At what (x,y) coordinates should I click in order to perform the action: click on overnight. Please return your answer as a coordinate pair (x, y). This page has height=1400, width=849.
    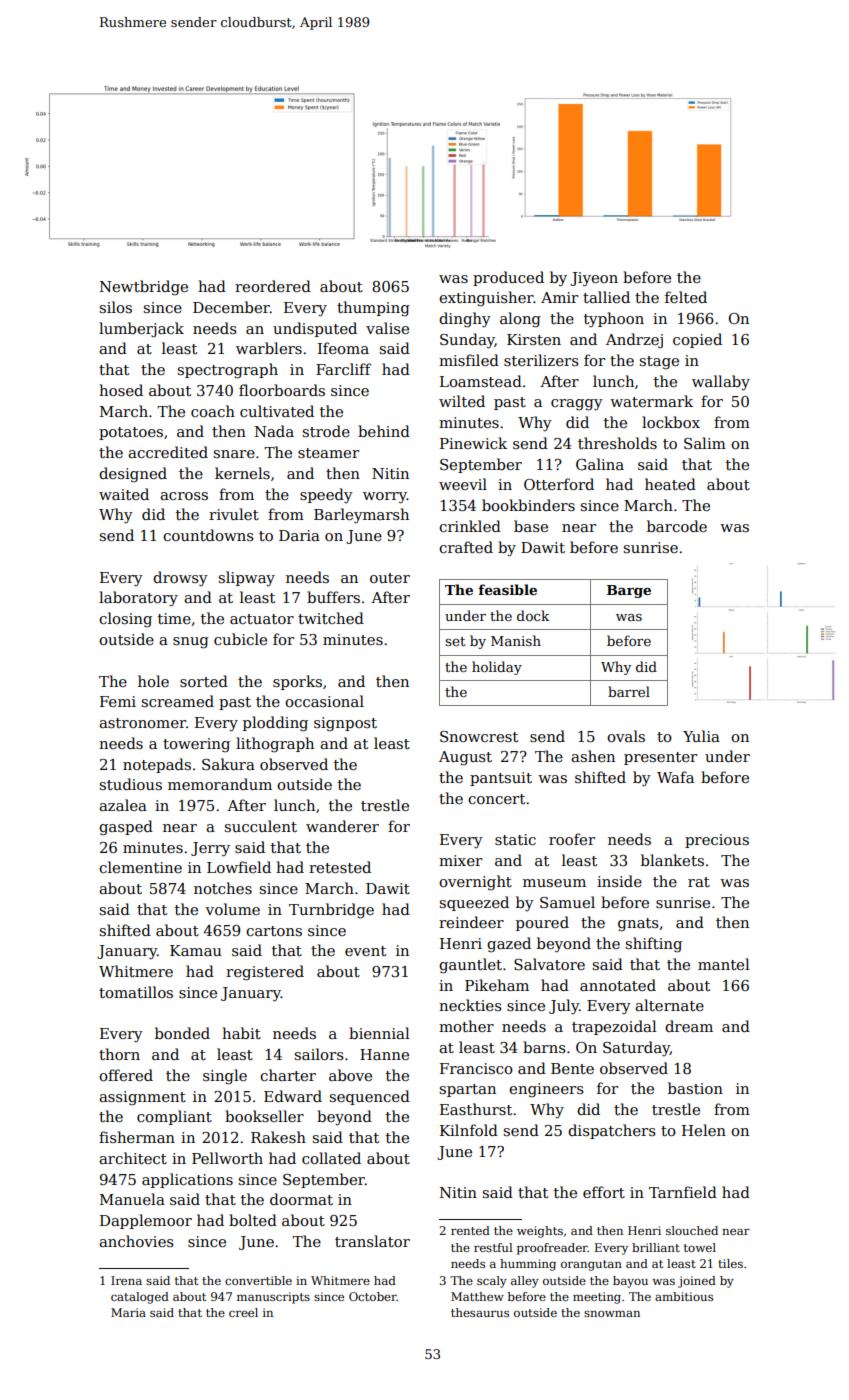
    Looking at the image, I should click on (475, 883).
